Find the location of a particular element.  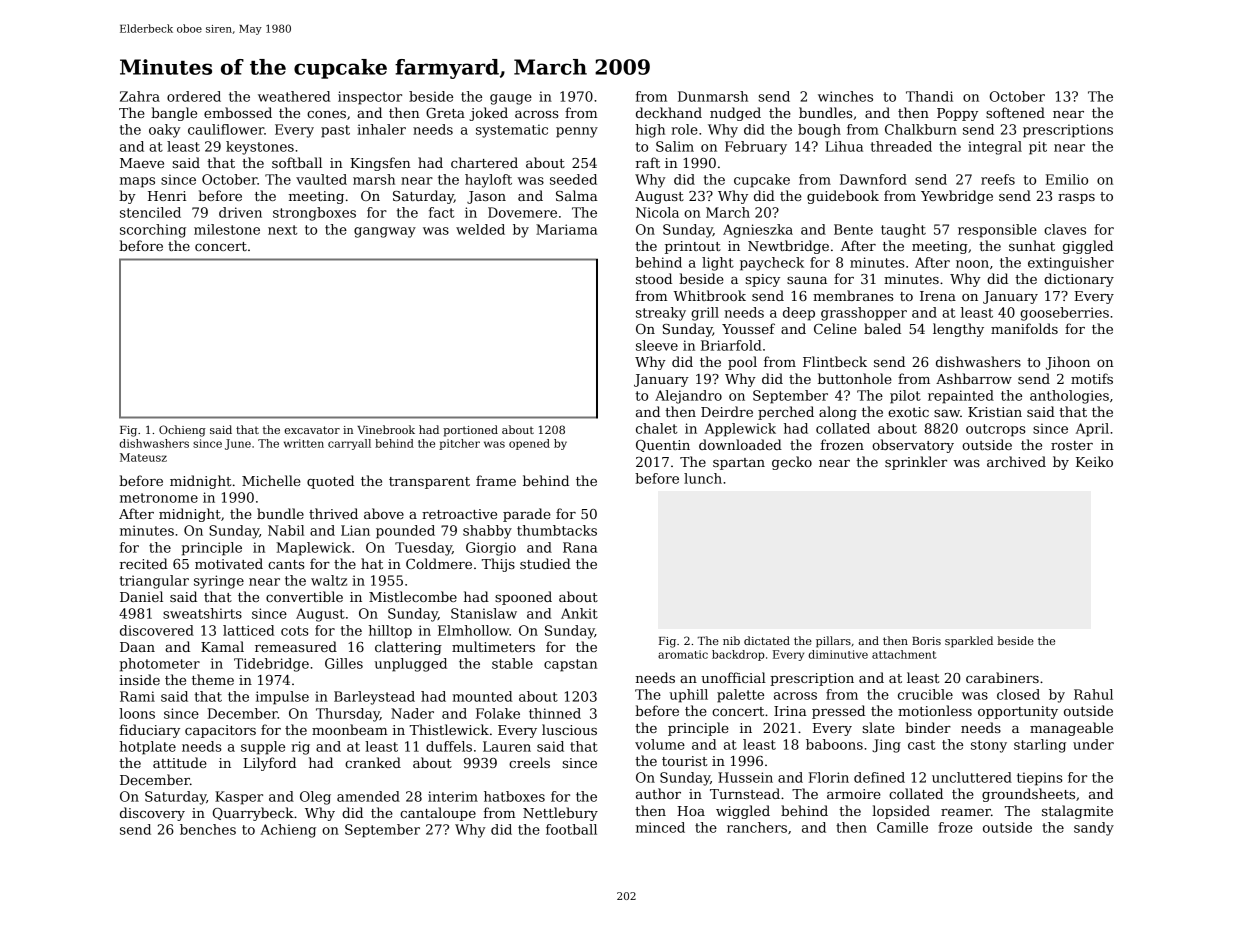

lunch is located at coordinates (703, 478).
